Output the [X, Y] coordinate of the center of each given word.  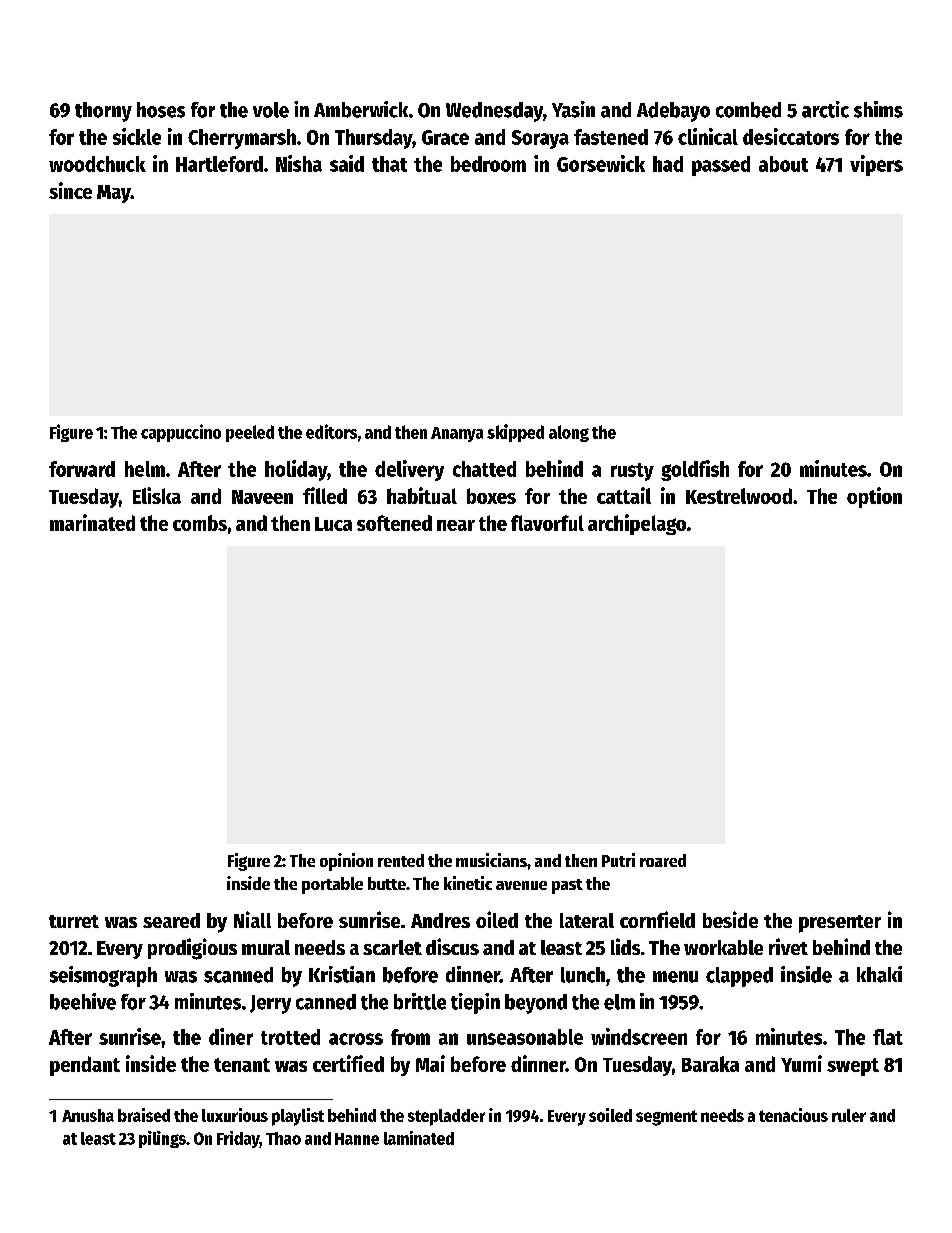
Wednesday [494, 112]
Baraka [710, 1064]
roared [663, 860]
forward [82, 469]
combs [200, 523]
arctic [825, 109]
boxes [491, 496]
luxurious [235, 1115]
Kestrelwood [739, 496]
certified [348, 1063]
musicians [491, 860]
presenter [840, 924]
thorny [103, 112]
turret [74, 921]
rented [401, 860]
